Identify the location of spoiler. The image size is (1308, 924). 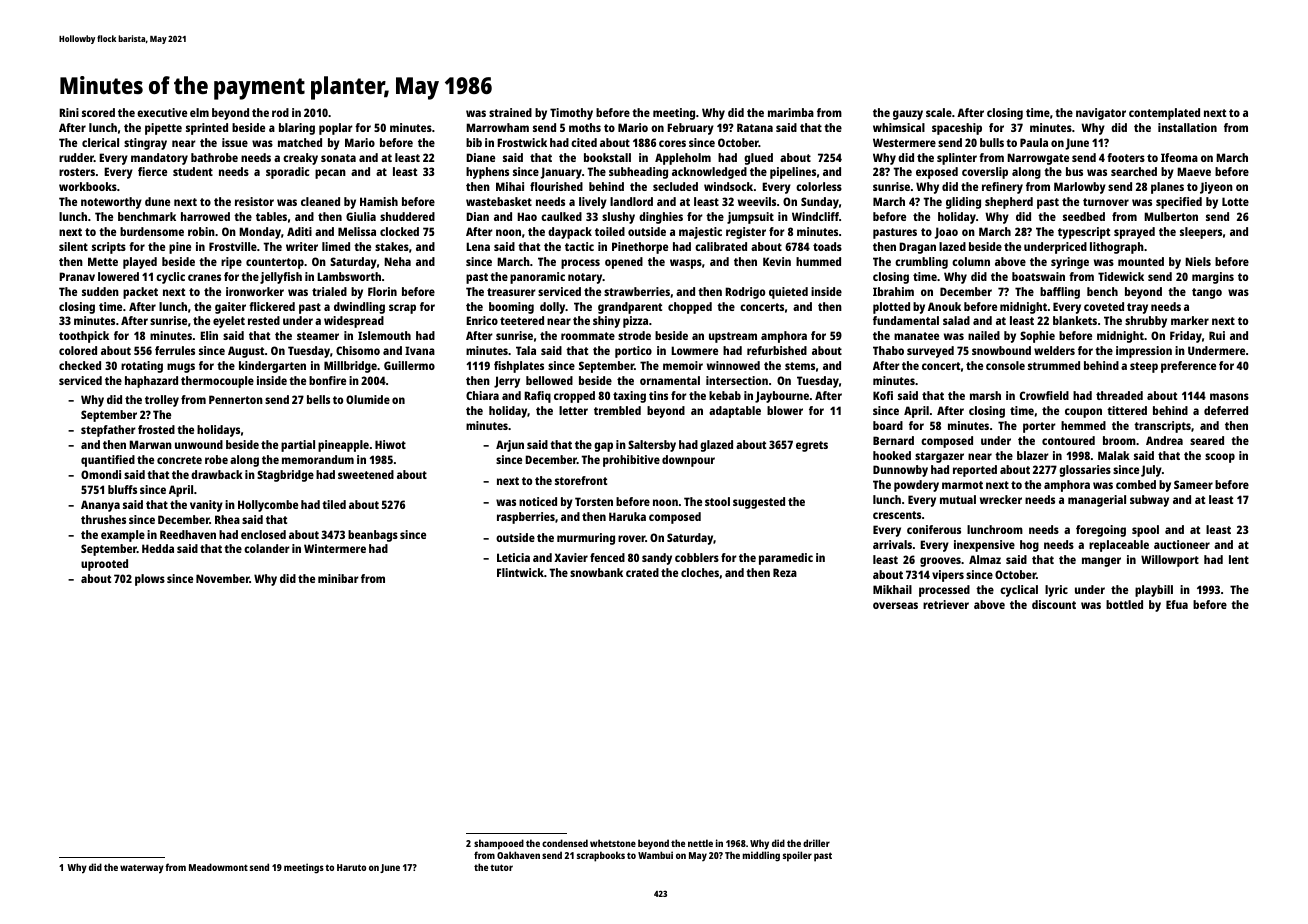
(797, 856).
